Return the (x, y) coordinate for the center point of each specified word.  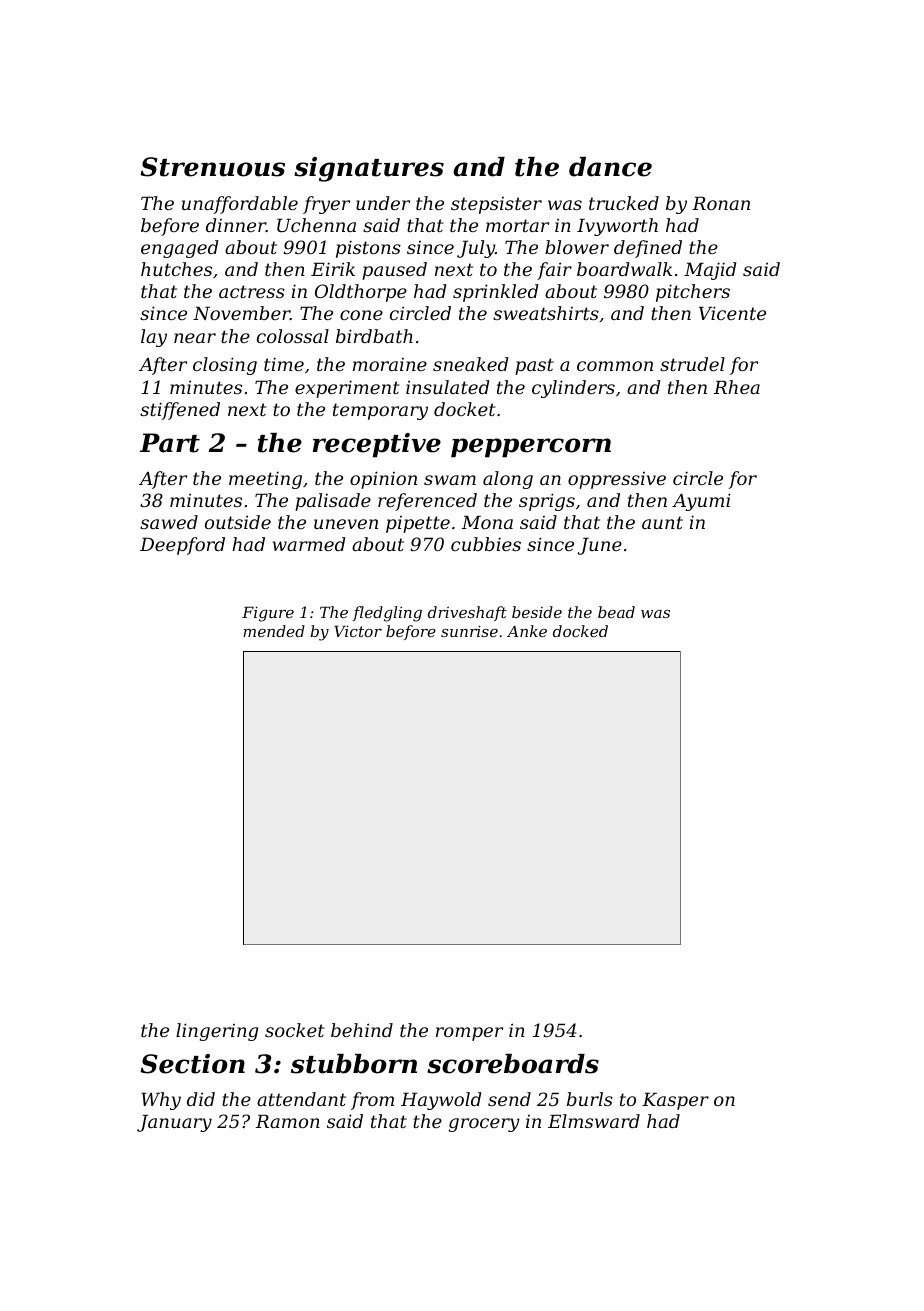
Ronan (721, 203)
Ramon (288, 1121)
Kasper (675, 1101)
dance (610, 167)
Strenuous (212, 167)
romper (469, 1034)
